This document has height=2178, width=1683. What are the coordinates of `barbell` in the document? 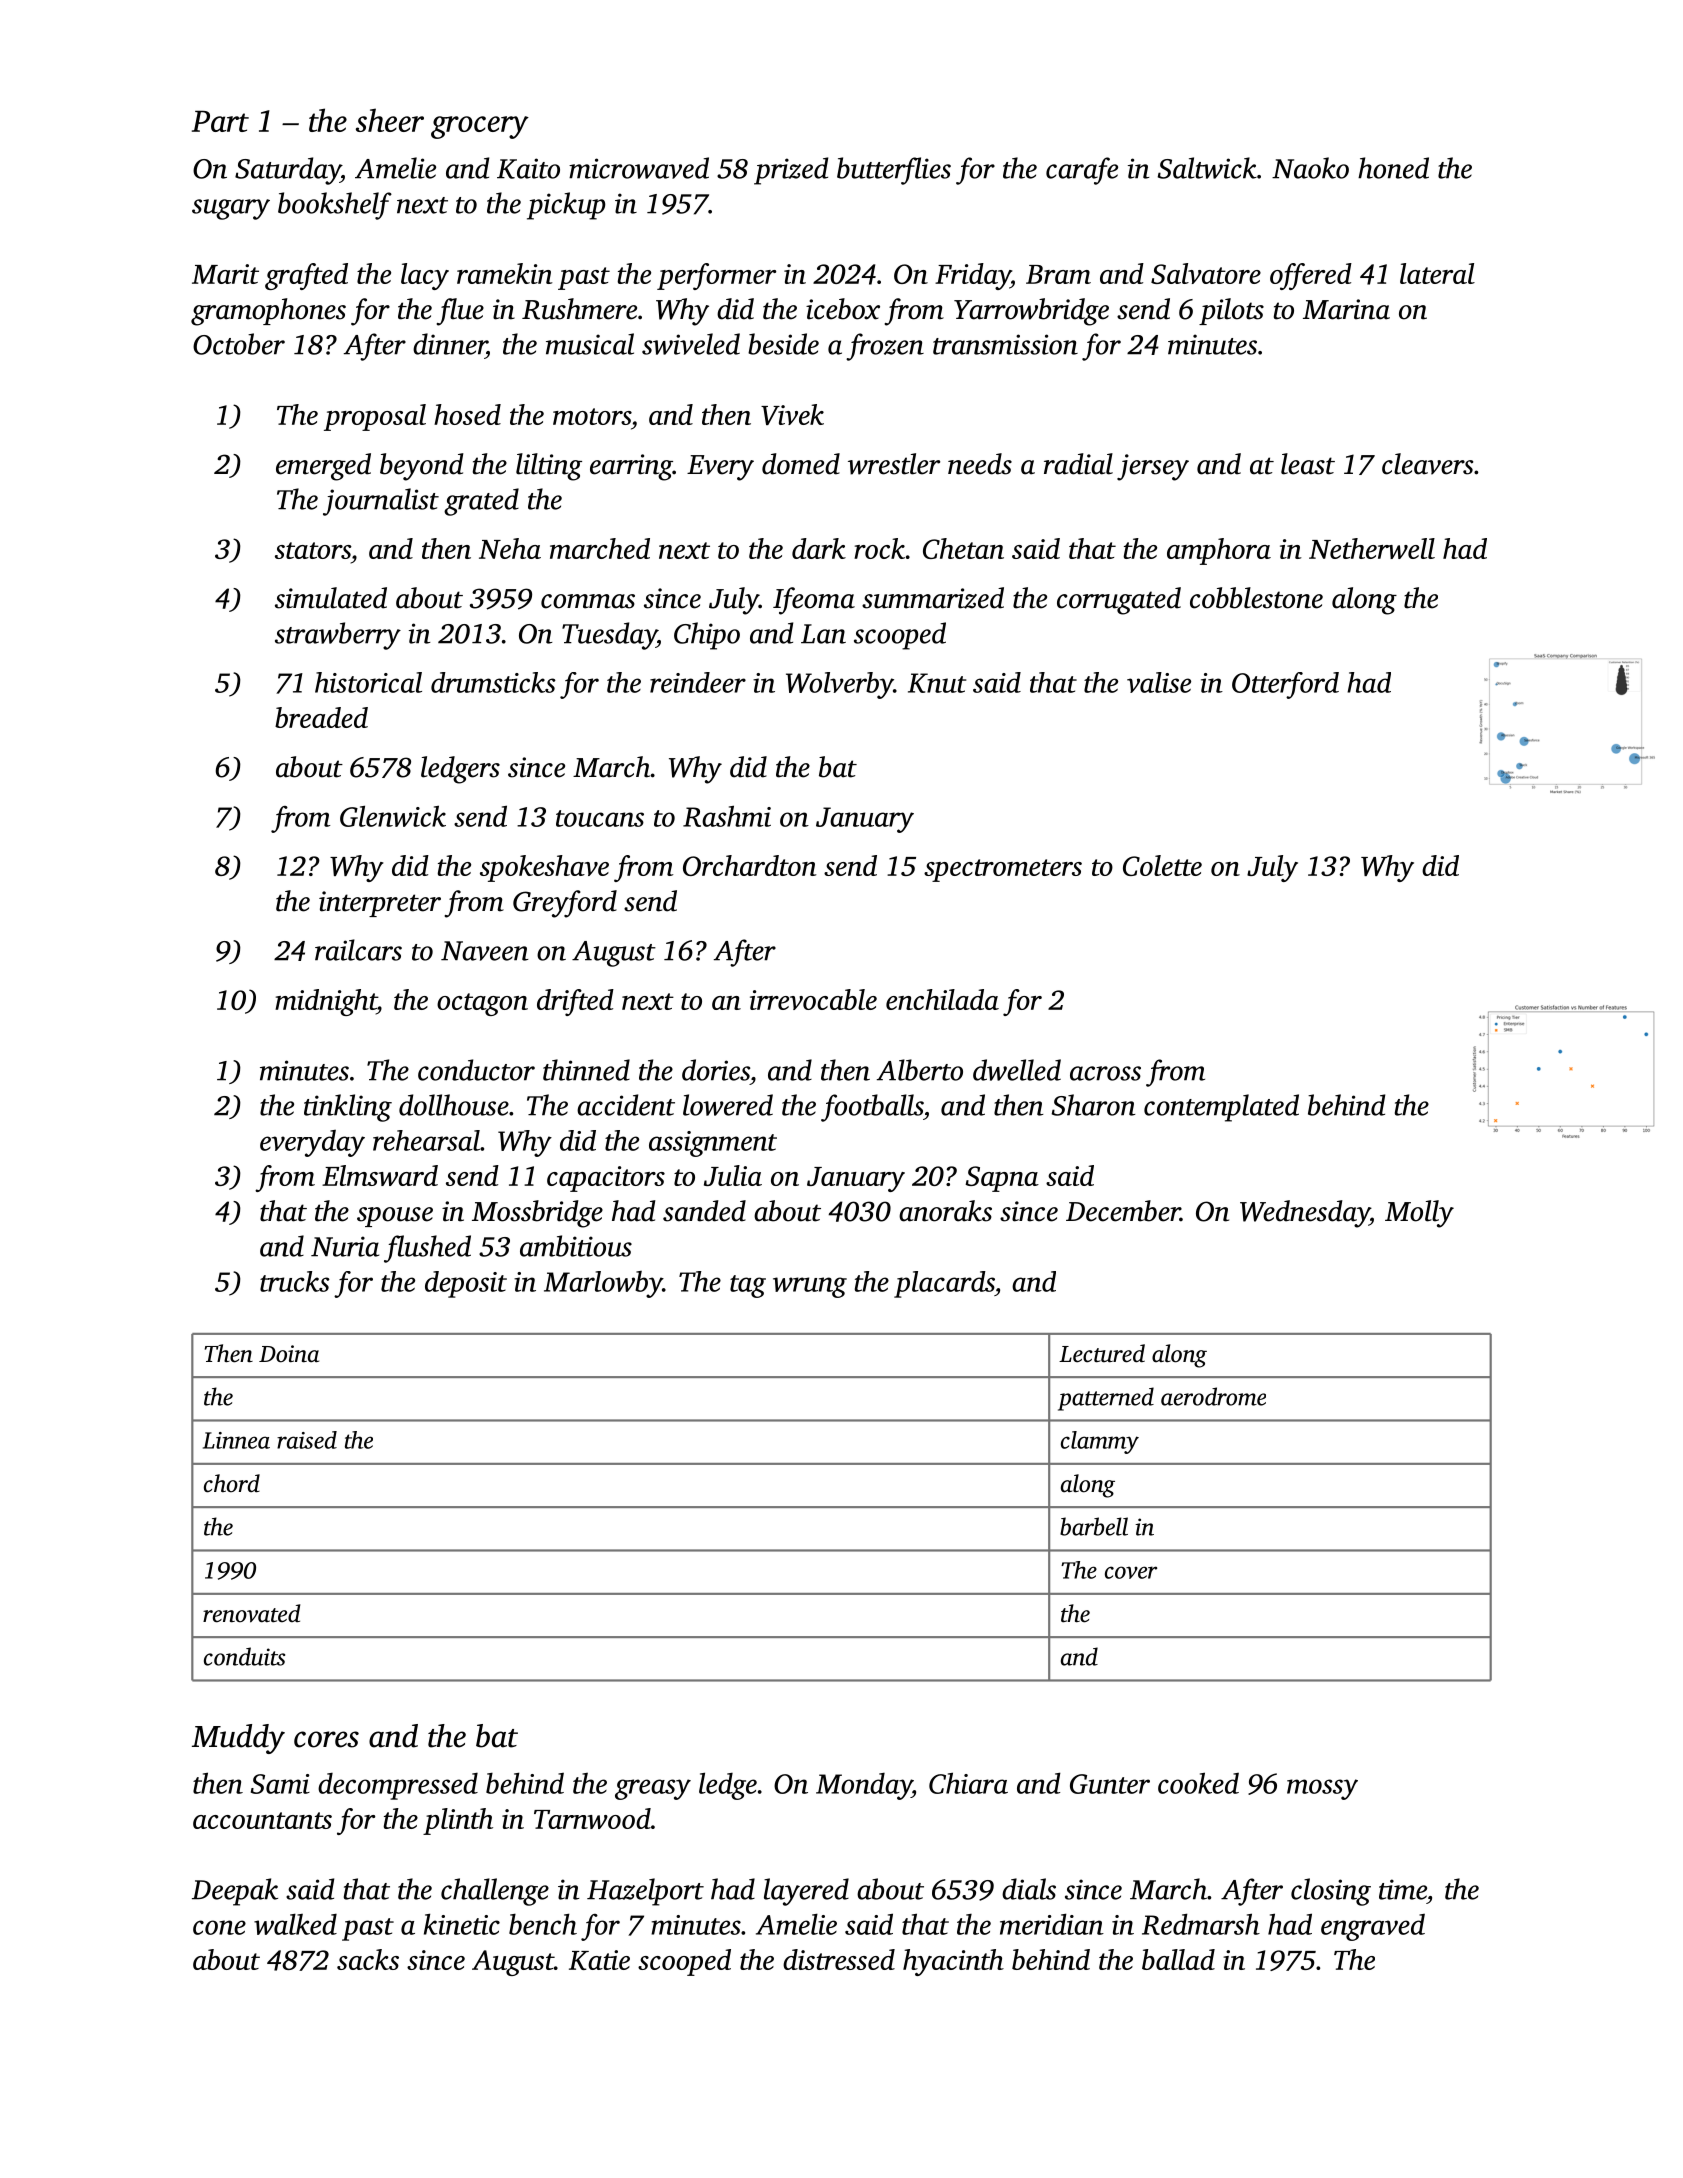 It's located at (1094, 1526).
